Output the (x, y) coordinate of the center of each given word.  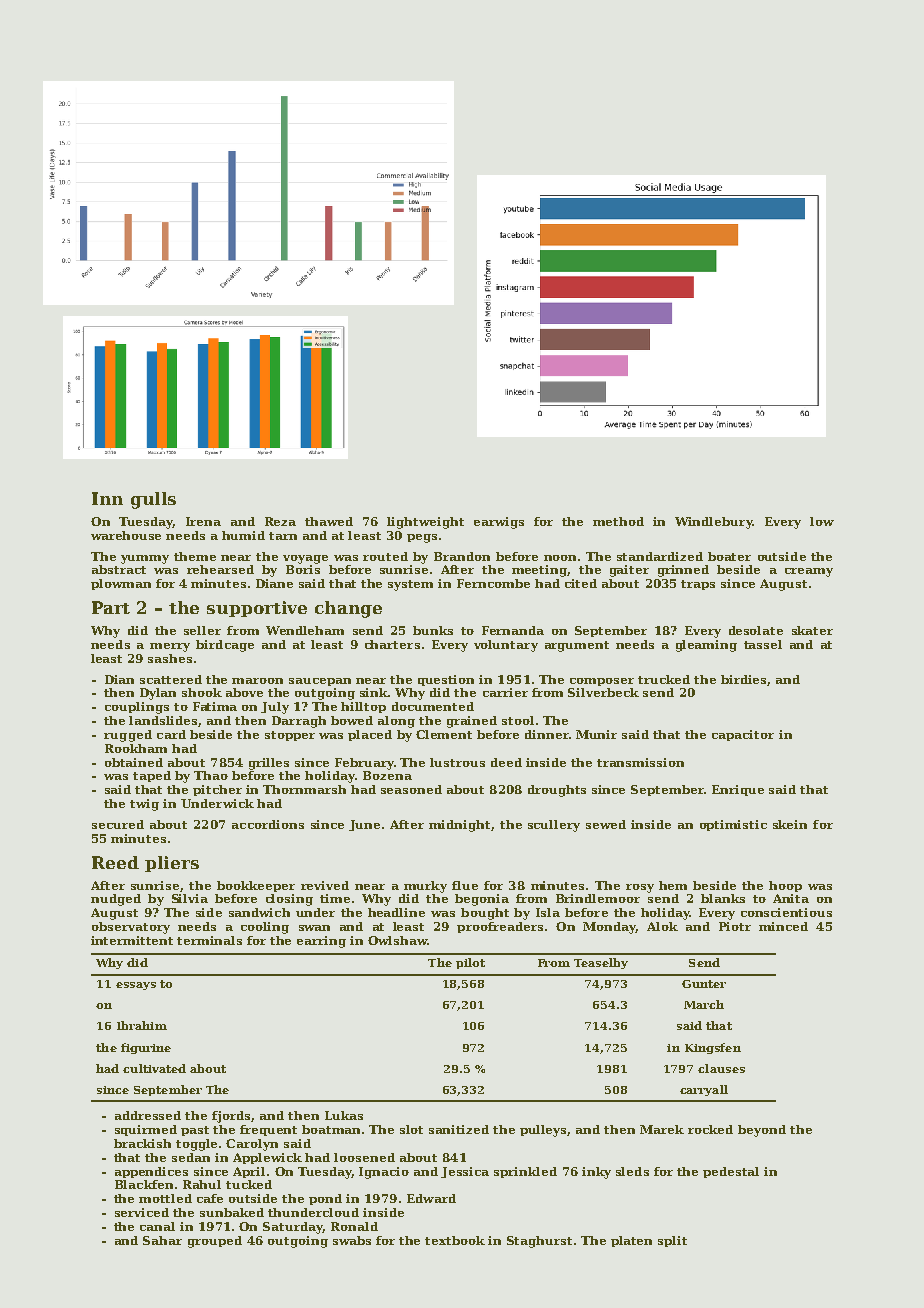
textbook (455, 1240)
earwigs (499, 523)
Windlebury (713, 523)
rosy (640, 888)
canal (157, 1226)
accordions (268, 824)
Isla (548, 912)
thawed (329, 521)
